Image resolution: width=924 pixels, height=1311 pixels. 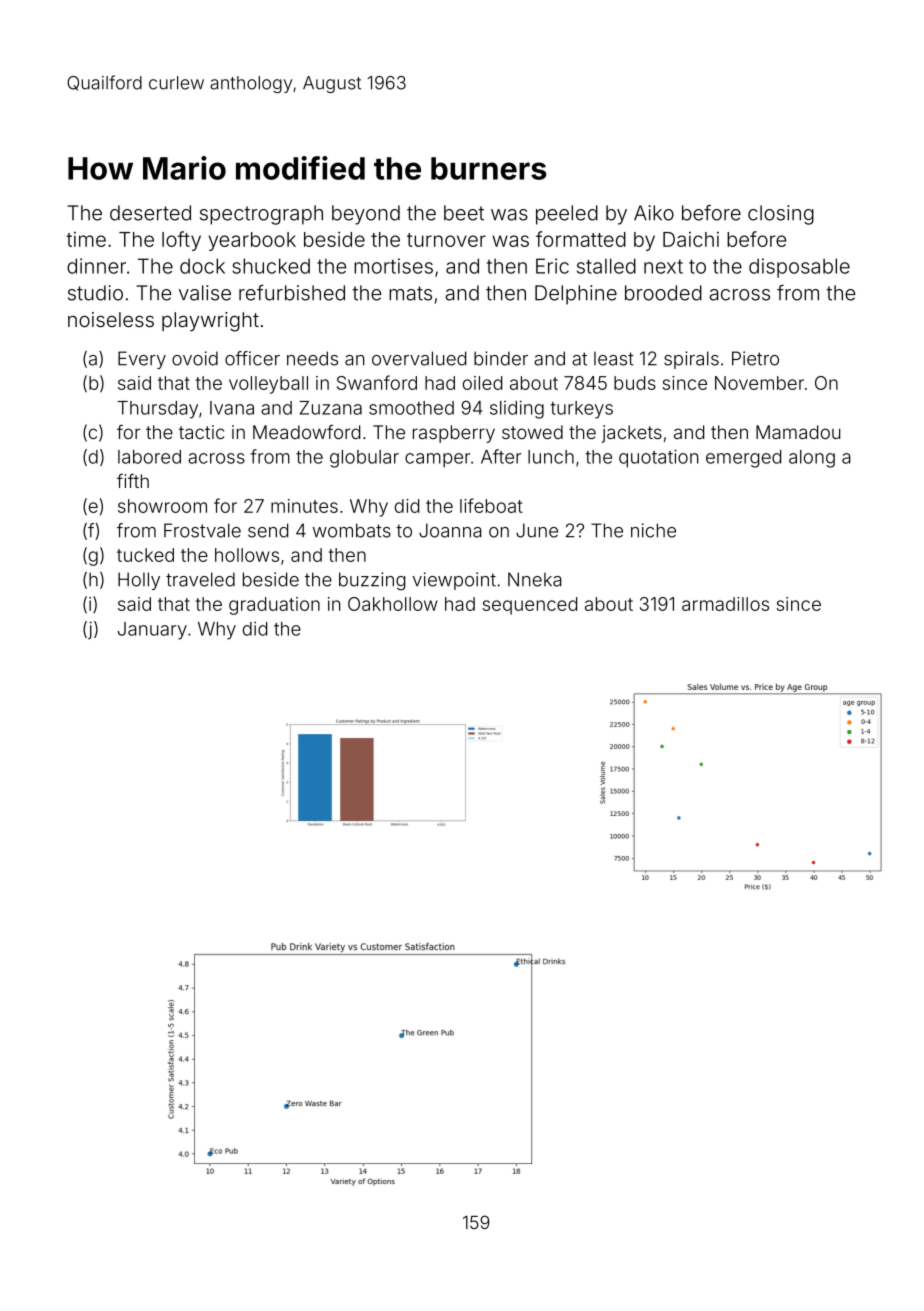 What do you see at coordinates (150, 213) in the screenshot?
I see `deserted` at bounding box center [150, 213].
